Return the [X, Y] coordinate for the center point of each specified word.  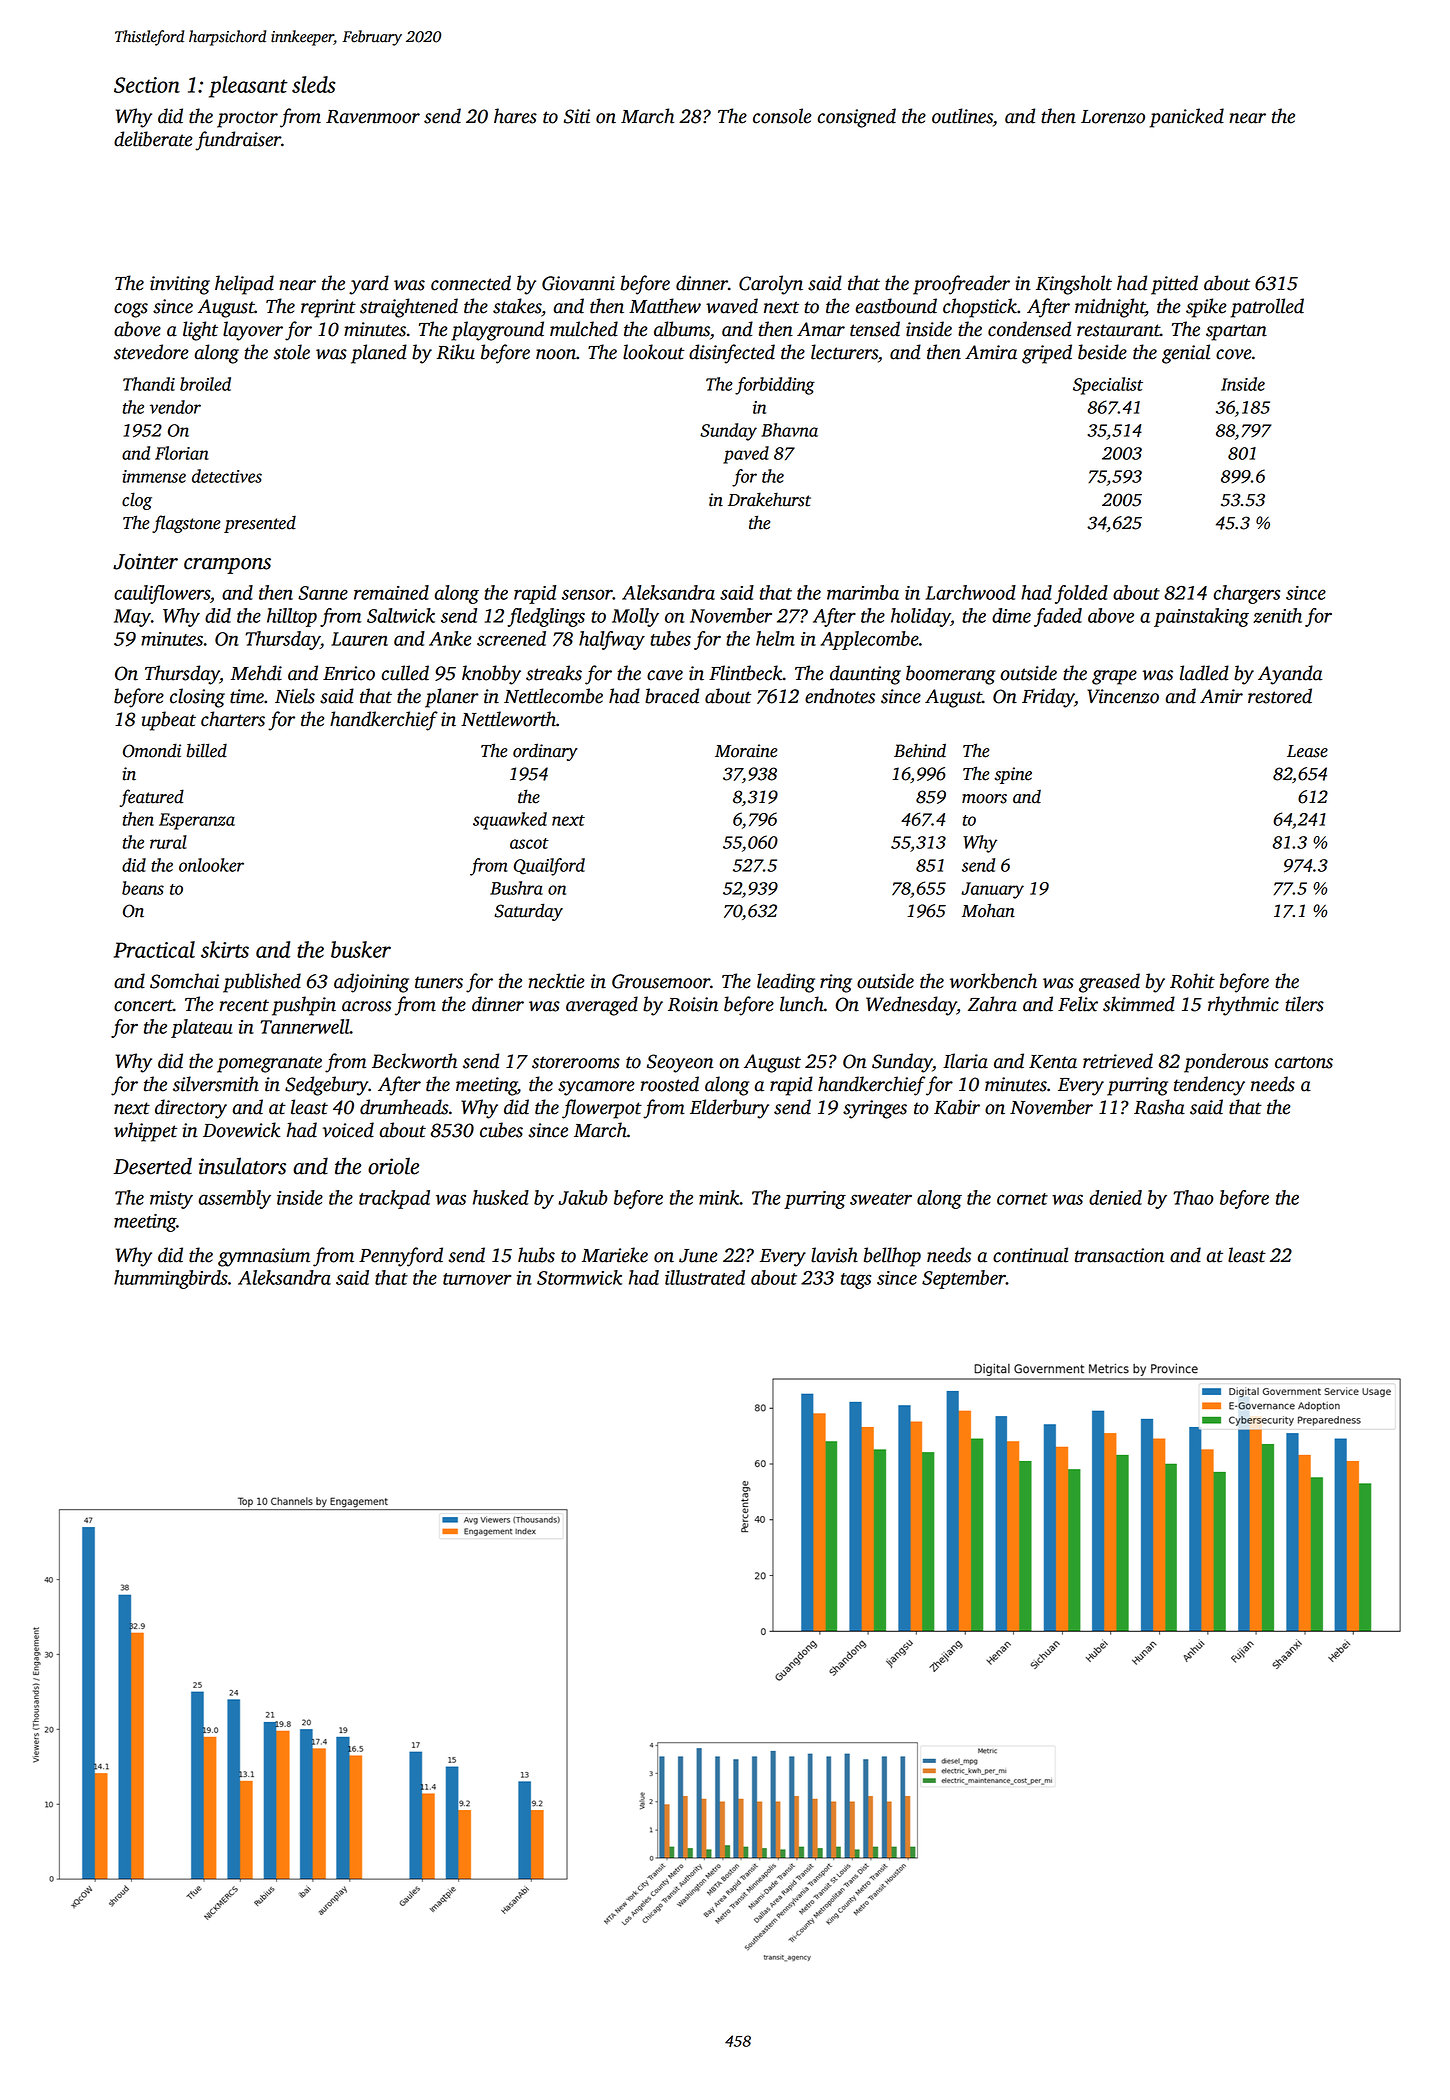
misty [171, 1200]
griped [1047, 354]
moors [984, 799]
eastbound [896, 306]
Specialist [1108, 386]
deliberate [153, 139]
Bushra [516, 888]
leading [786, 983]
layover [253, 331]
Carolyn [771, 285]
